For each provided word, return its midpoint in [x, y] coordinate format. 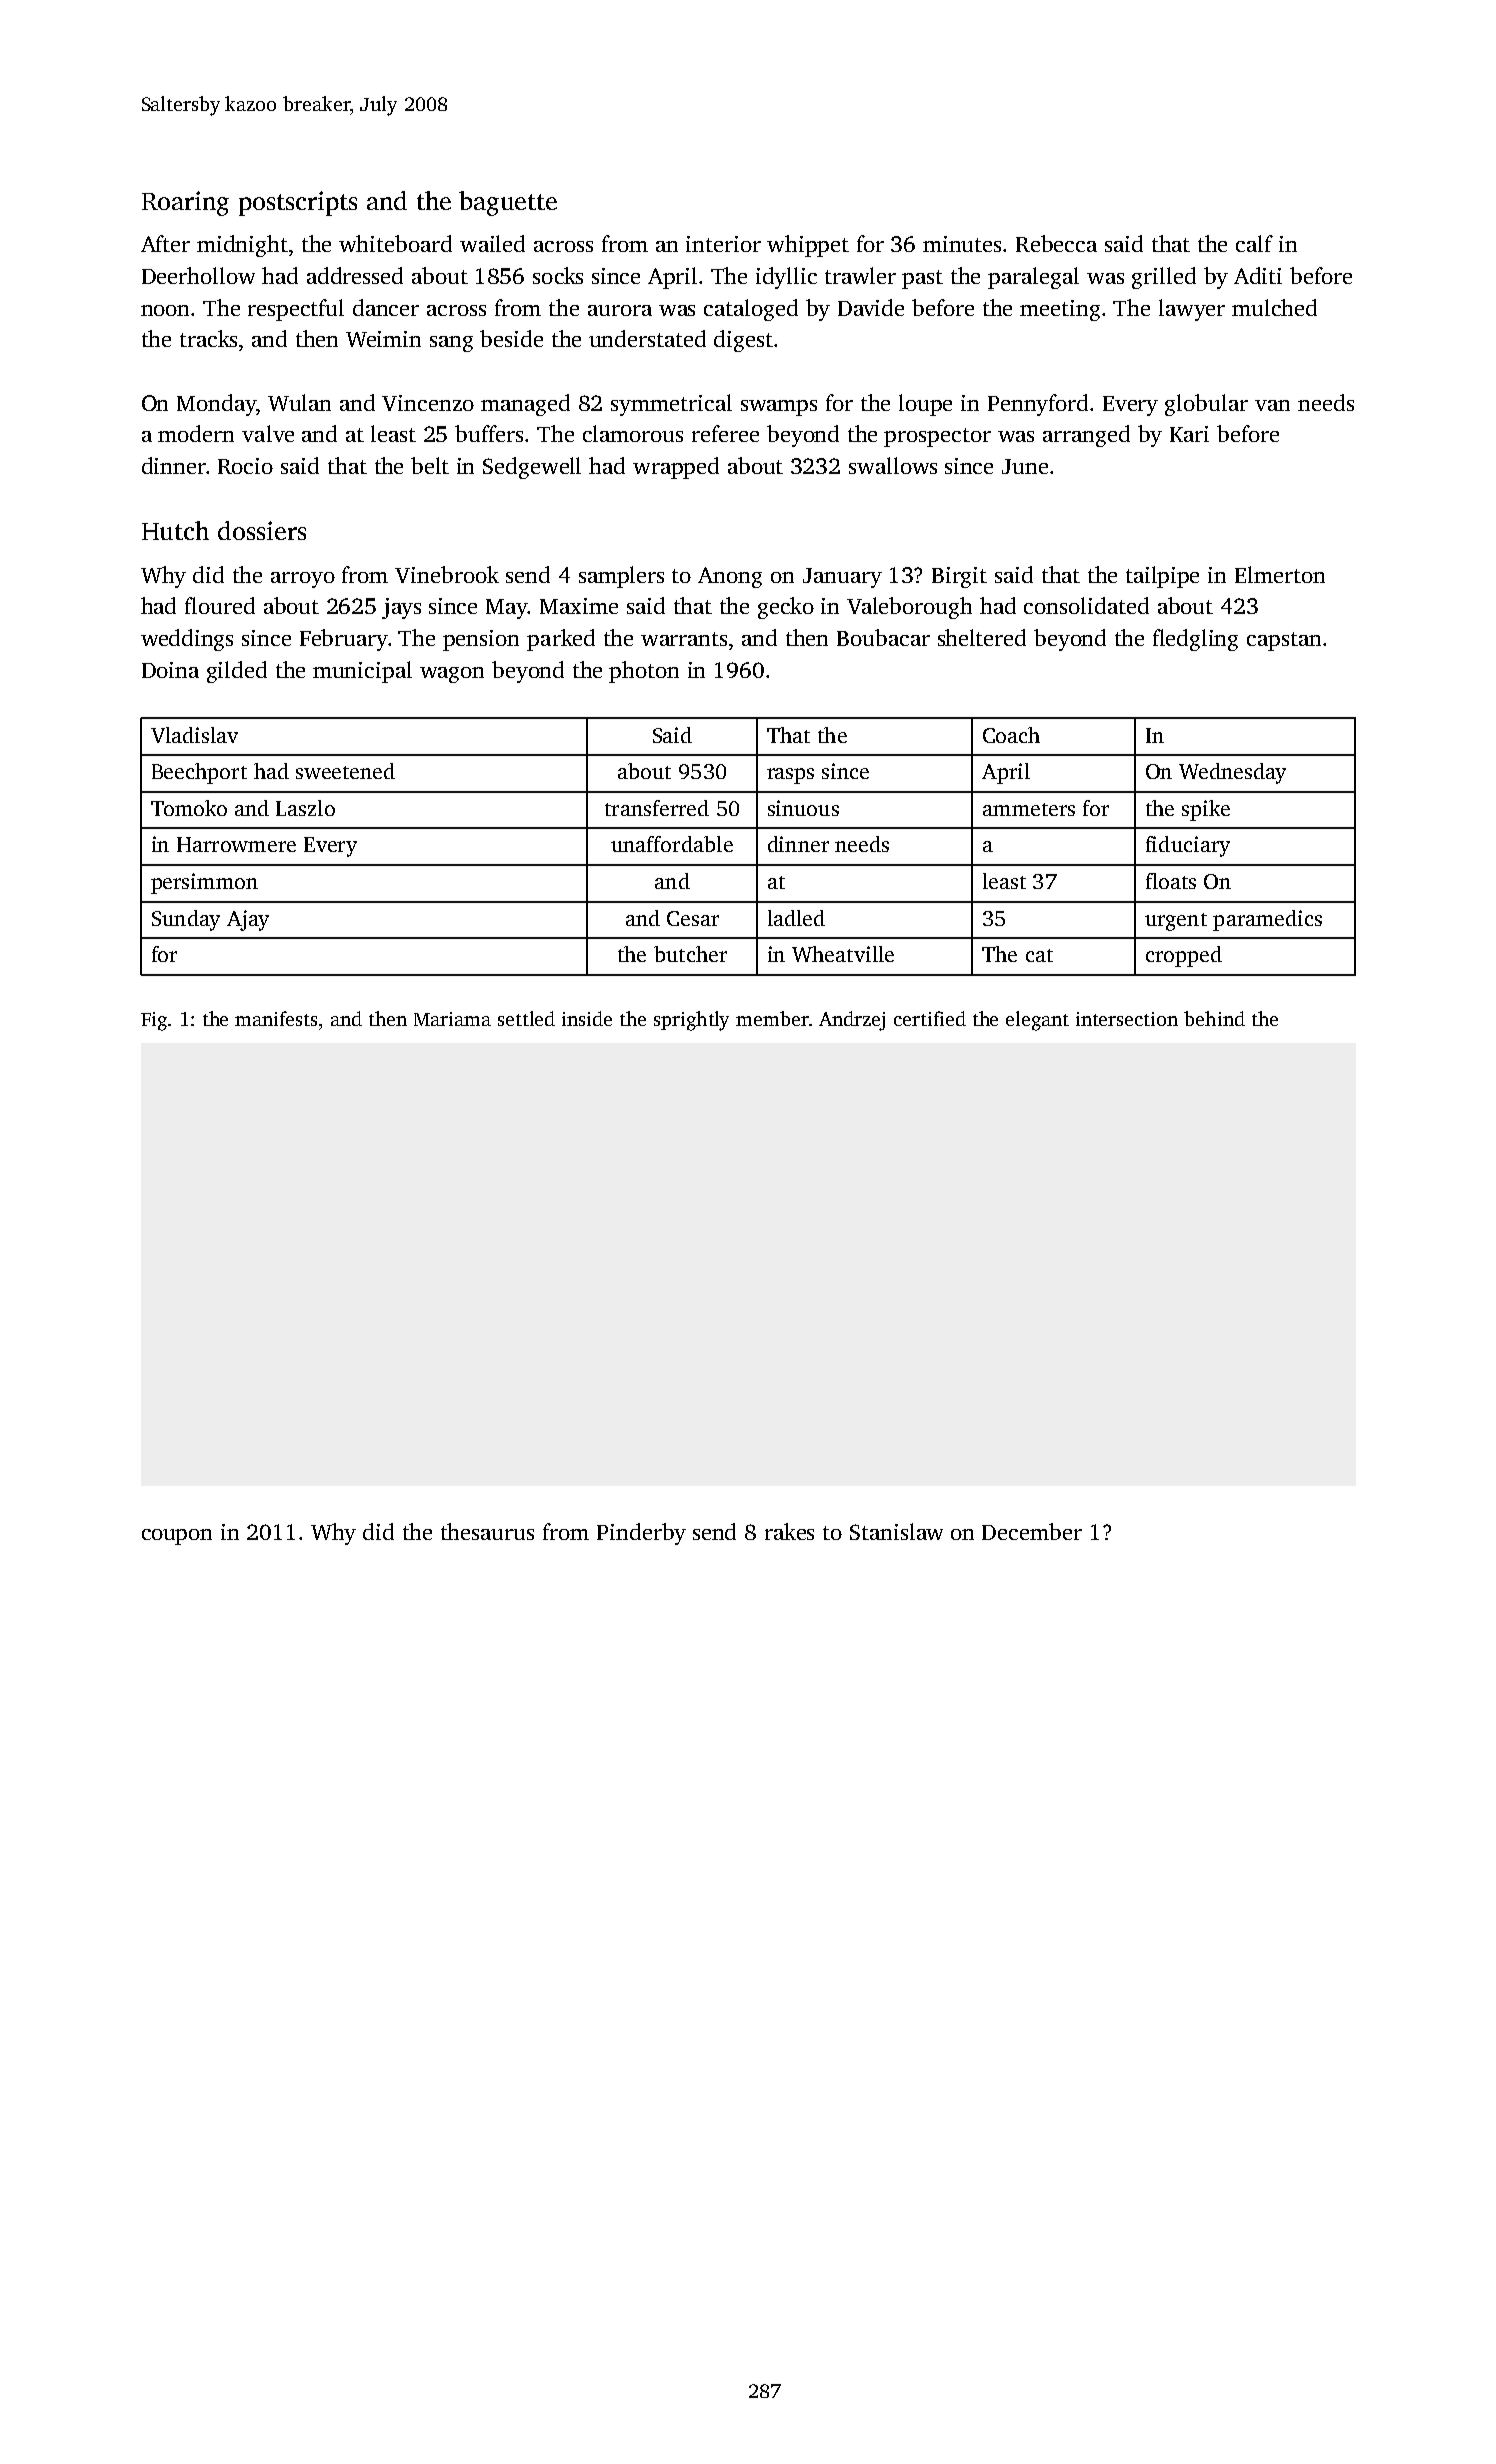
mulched [1274, 307]
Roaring [185, 203]
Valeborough [909, 608]
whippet [808, 246]
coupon [177, 1537]
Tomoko [189, 808]
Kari [1189, 434]
